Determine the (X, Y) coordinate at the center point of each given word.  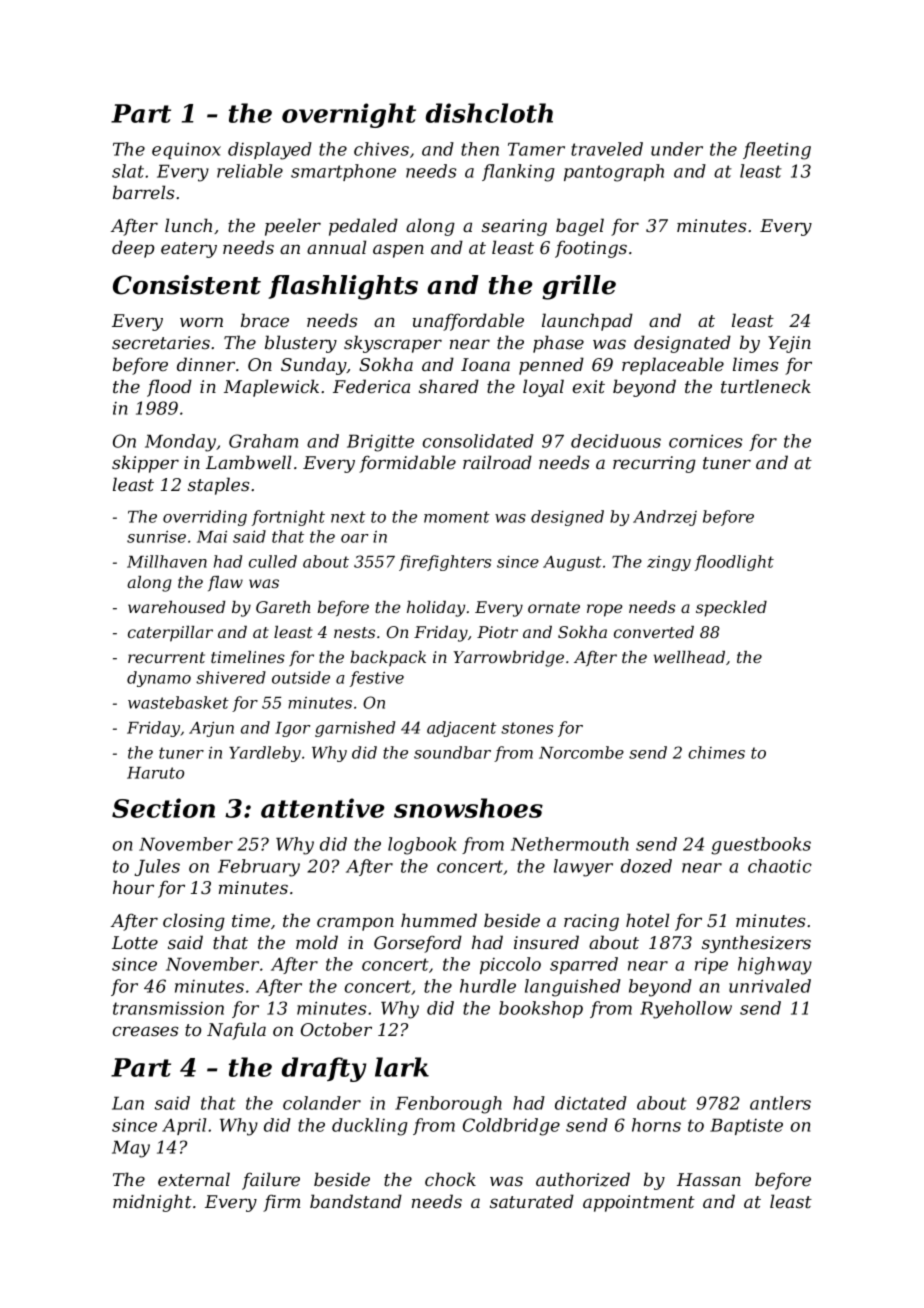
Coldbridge (511, 1127)
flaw (225, 583)
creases (145, 1031)
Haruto (155, 773)
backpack (388, 659)
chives (381, 149)
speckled (731, 609)
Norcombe (581, 752)
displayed (270, 151)
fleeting (777, 151)
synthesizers (756, 944)
